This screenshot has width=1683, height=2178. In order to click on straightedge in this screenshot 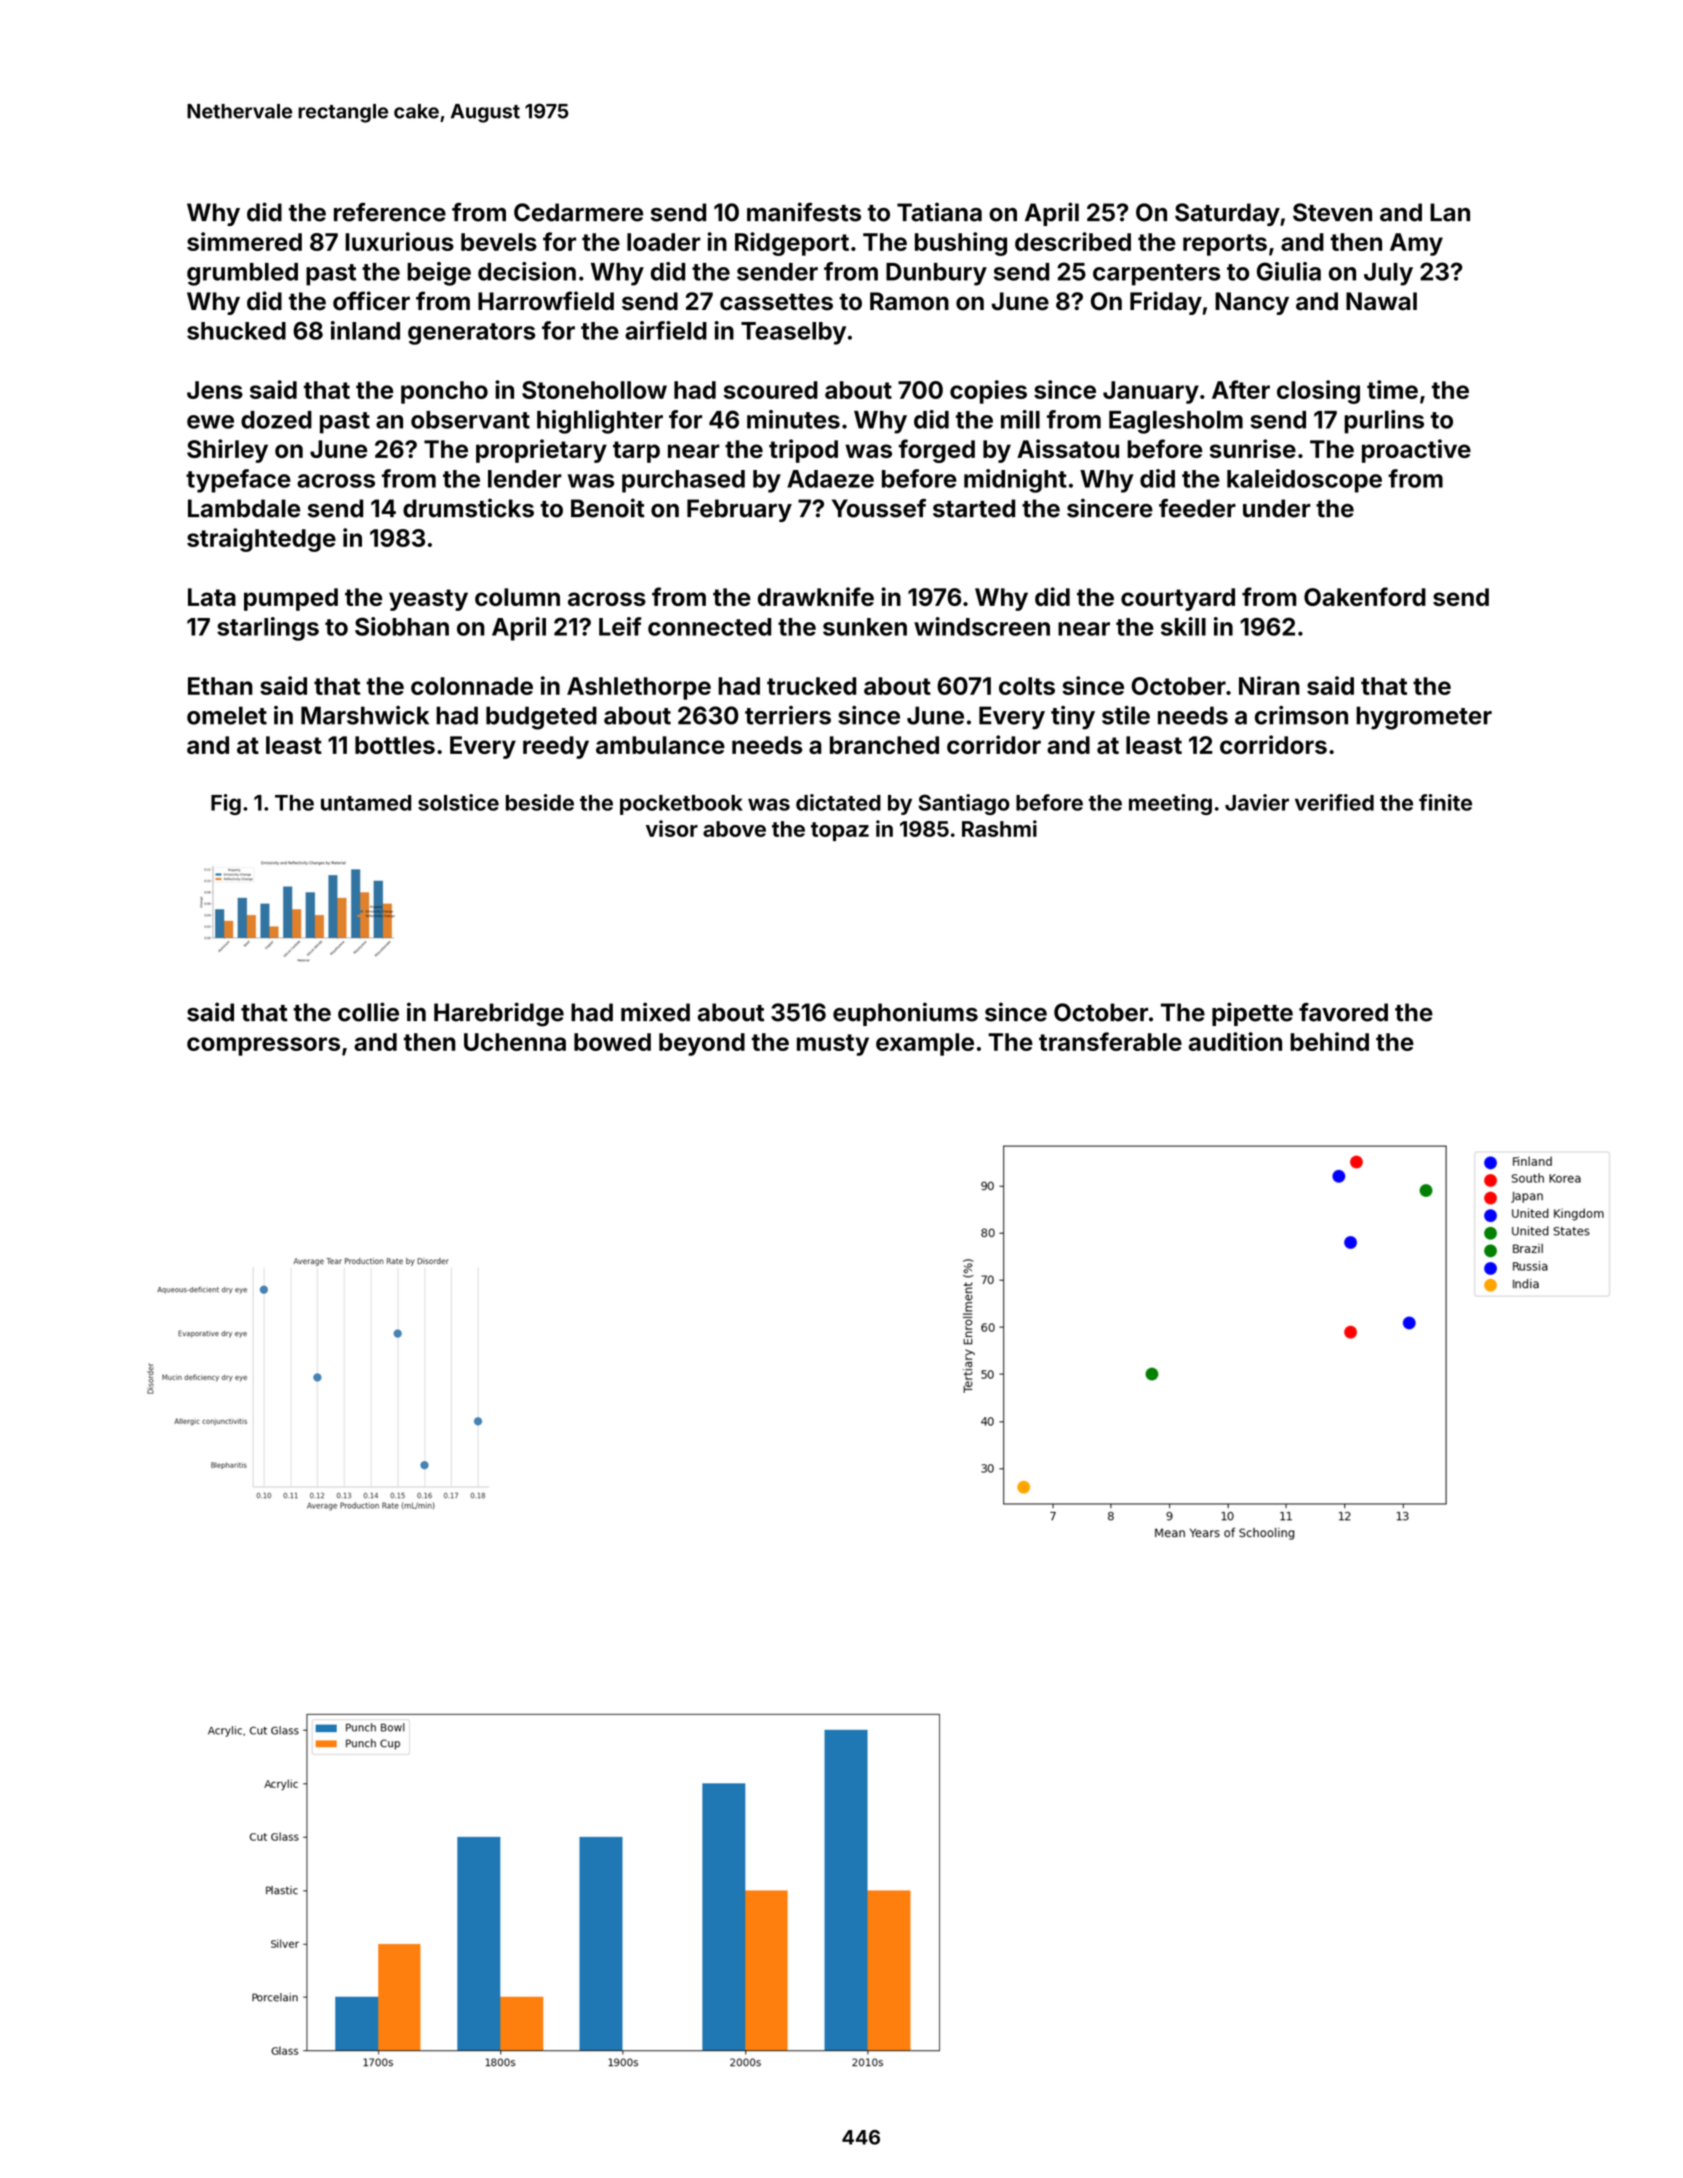, I will do `click(261, 540)`.
